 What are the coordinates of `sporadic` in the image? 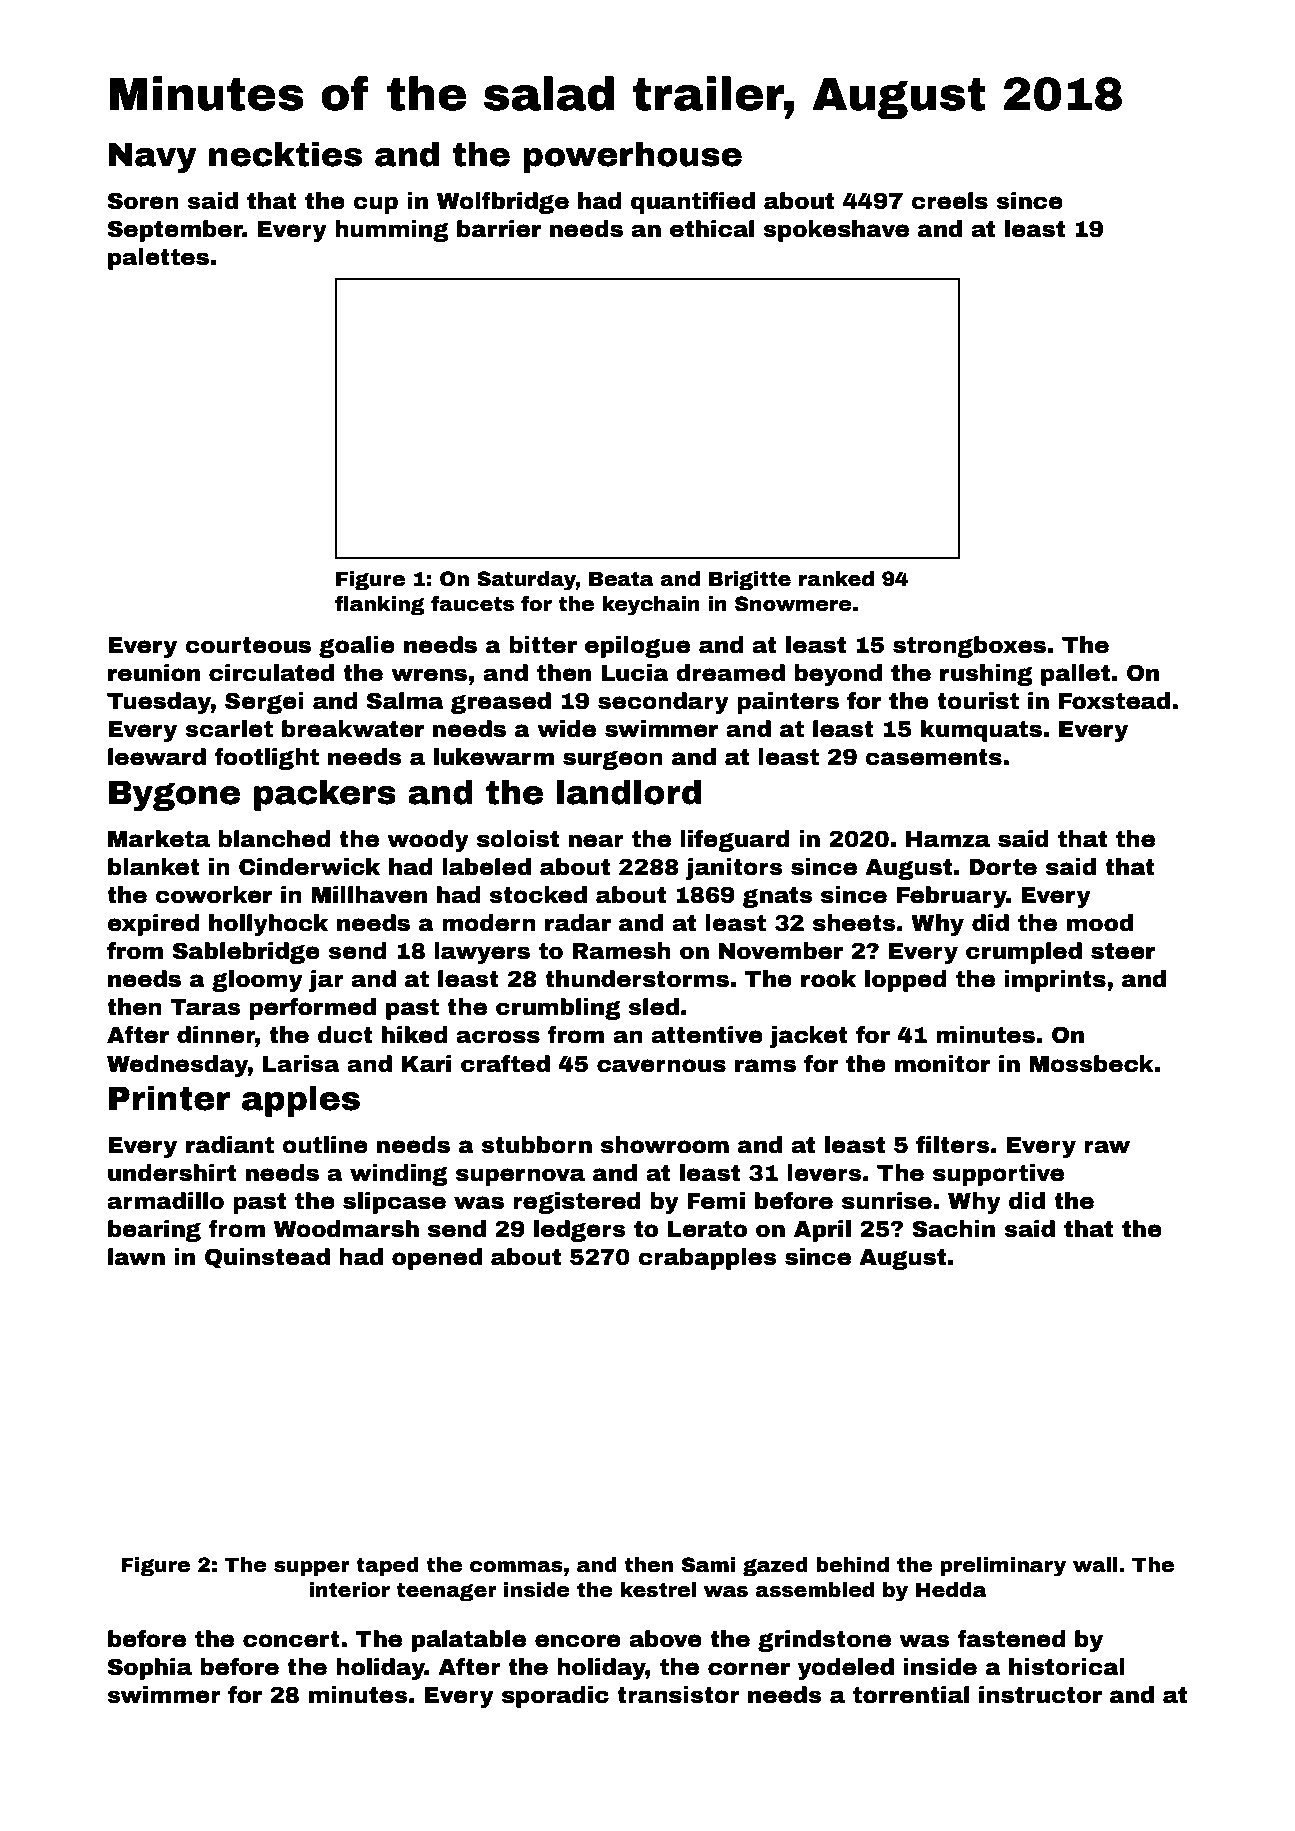 It's located at (555, 1697).
